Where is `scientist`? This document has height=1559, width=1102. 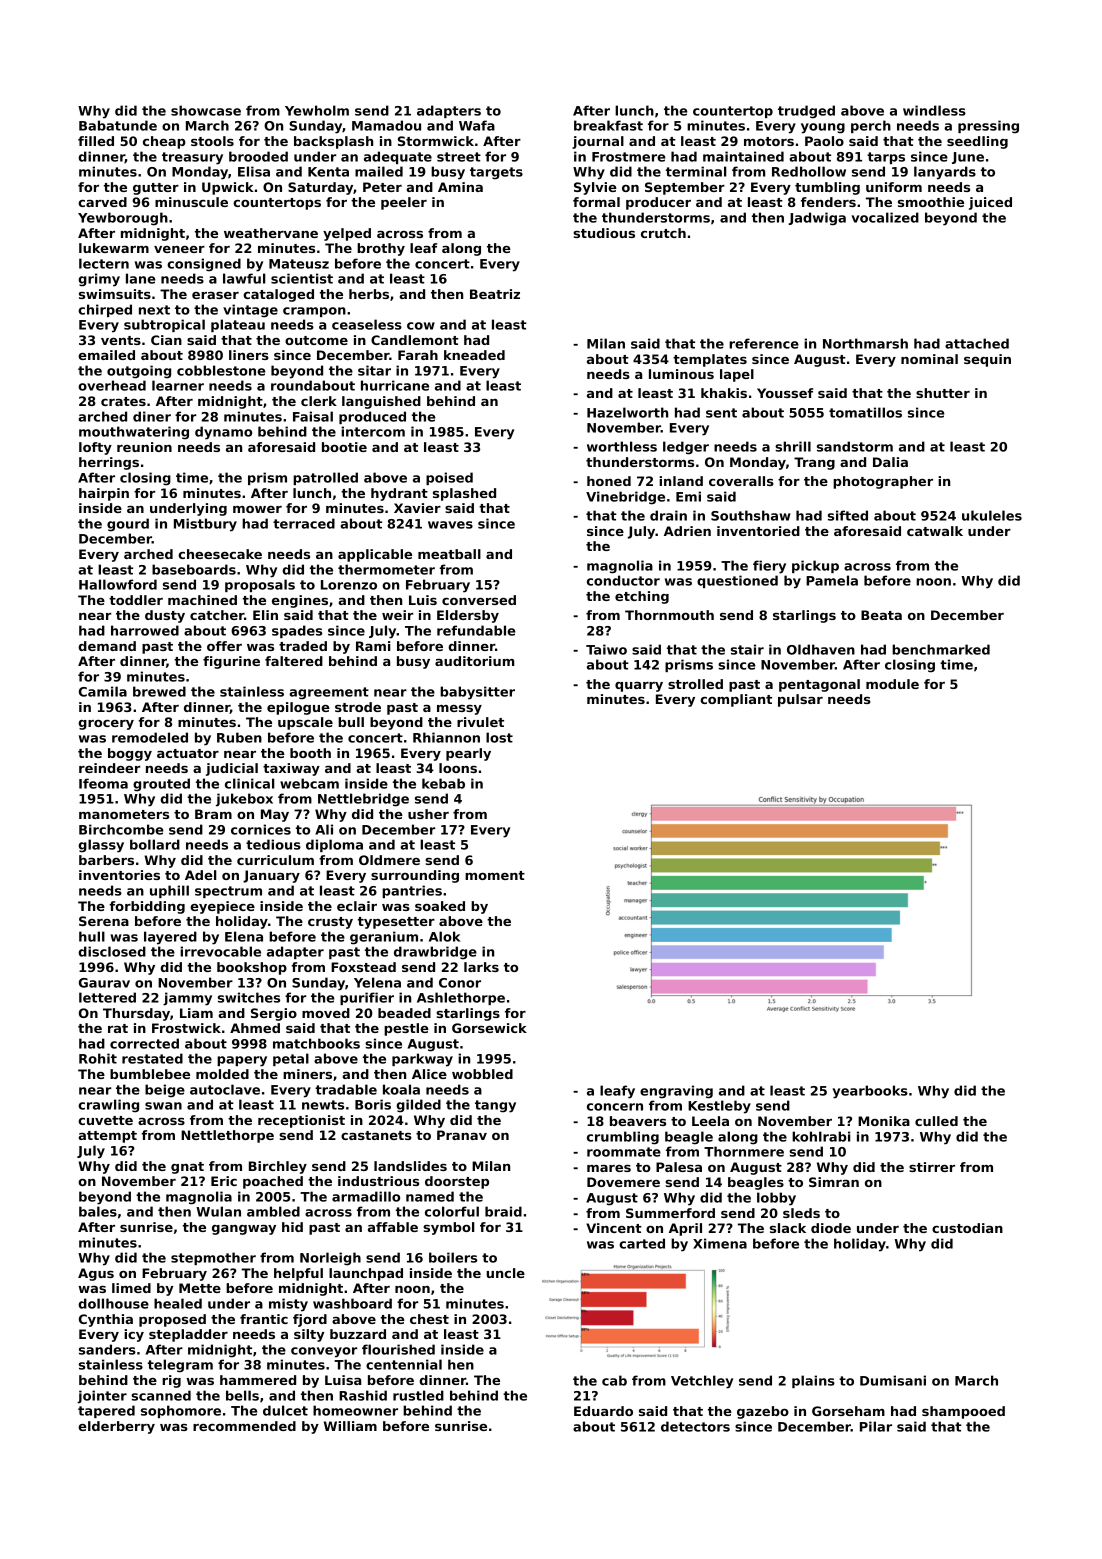 scientist is located at coordinates (302, 278).
